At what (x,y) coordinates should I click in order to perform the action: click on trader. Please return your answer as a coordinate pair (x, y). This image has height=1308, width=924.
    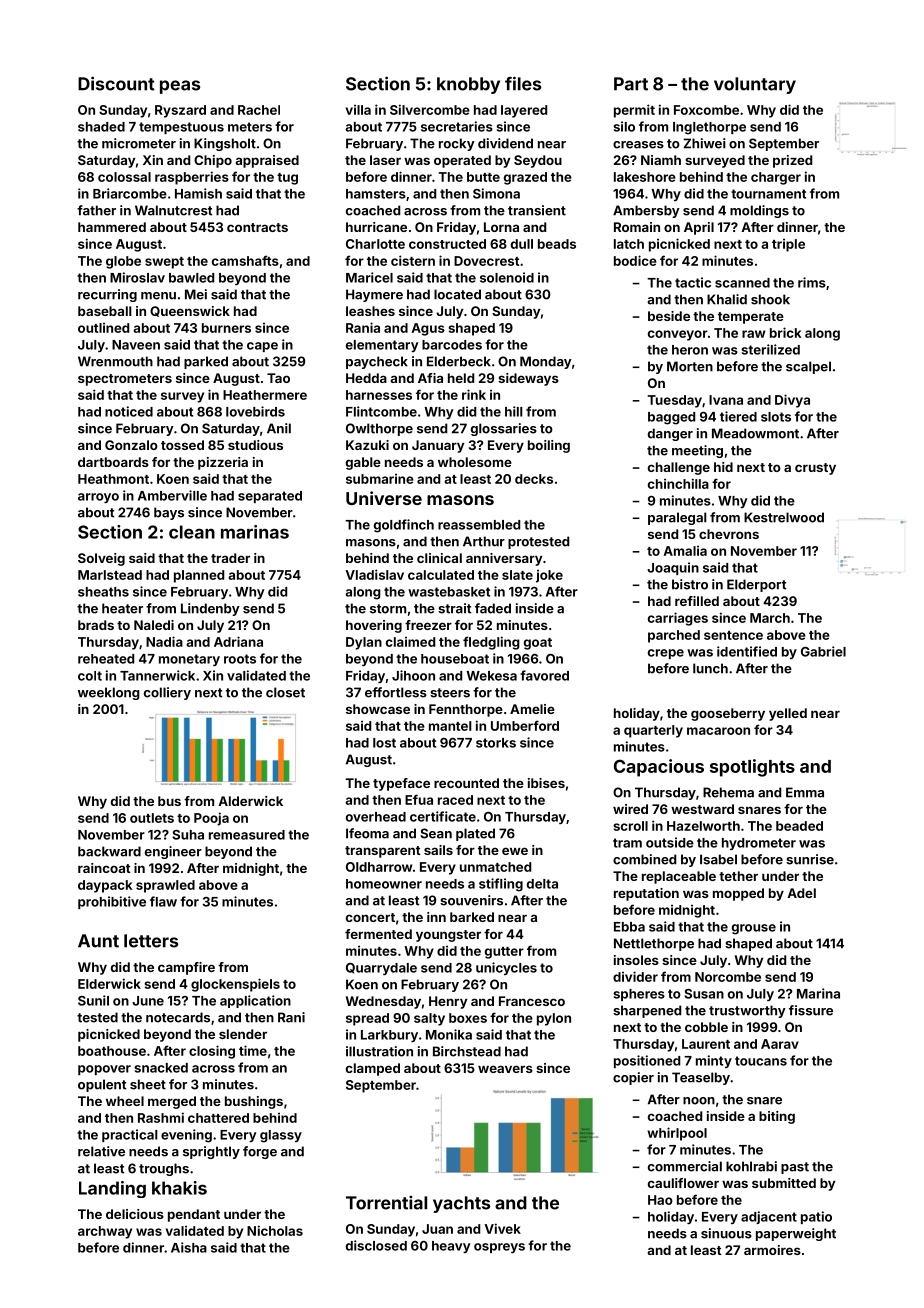
    Looking at the image, I should click on (230, 558).
